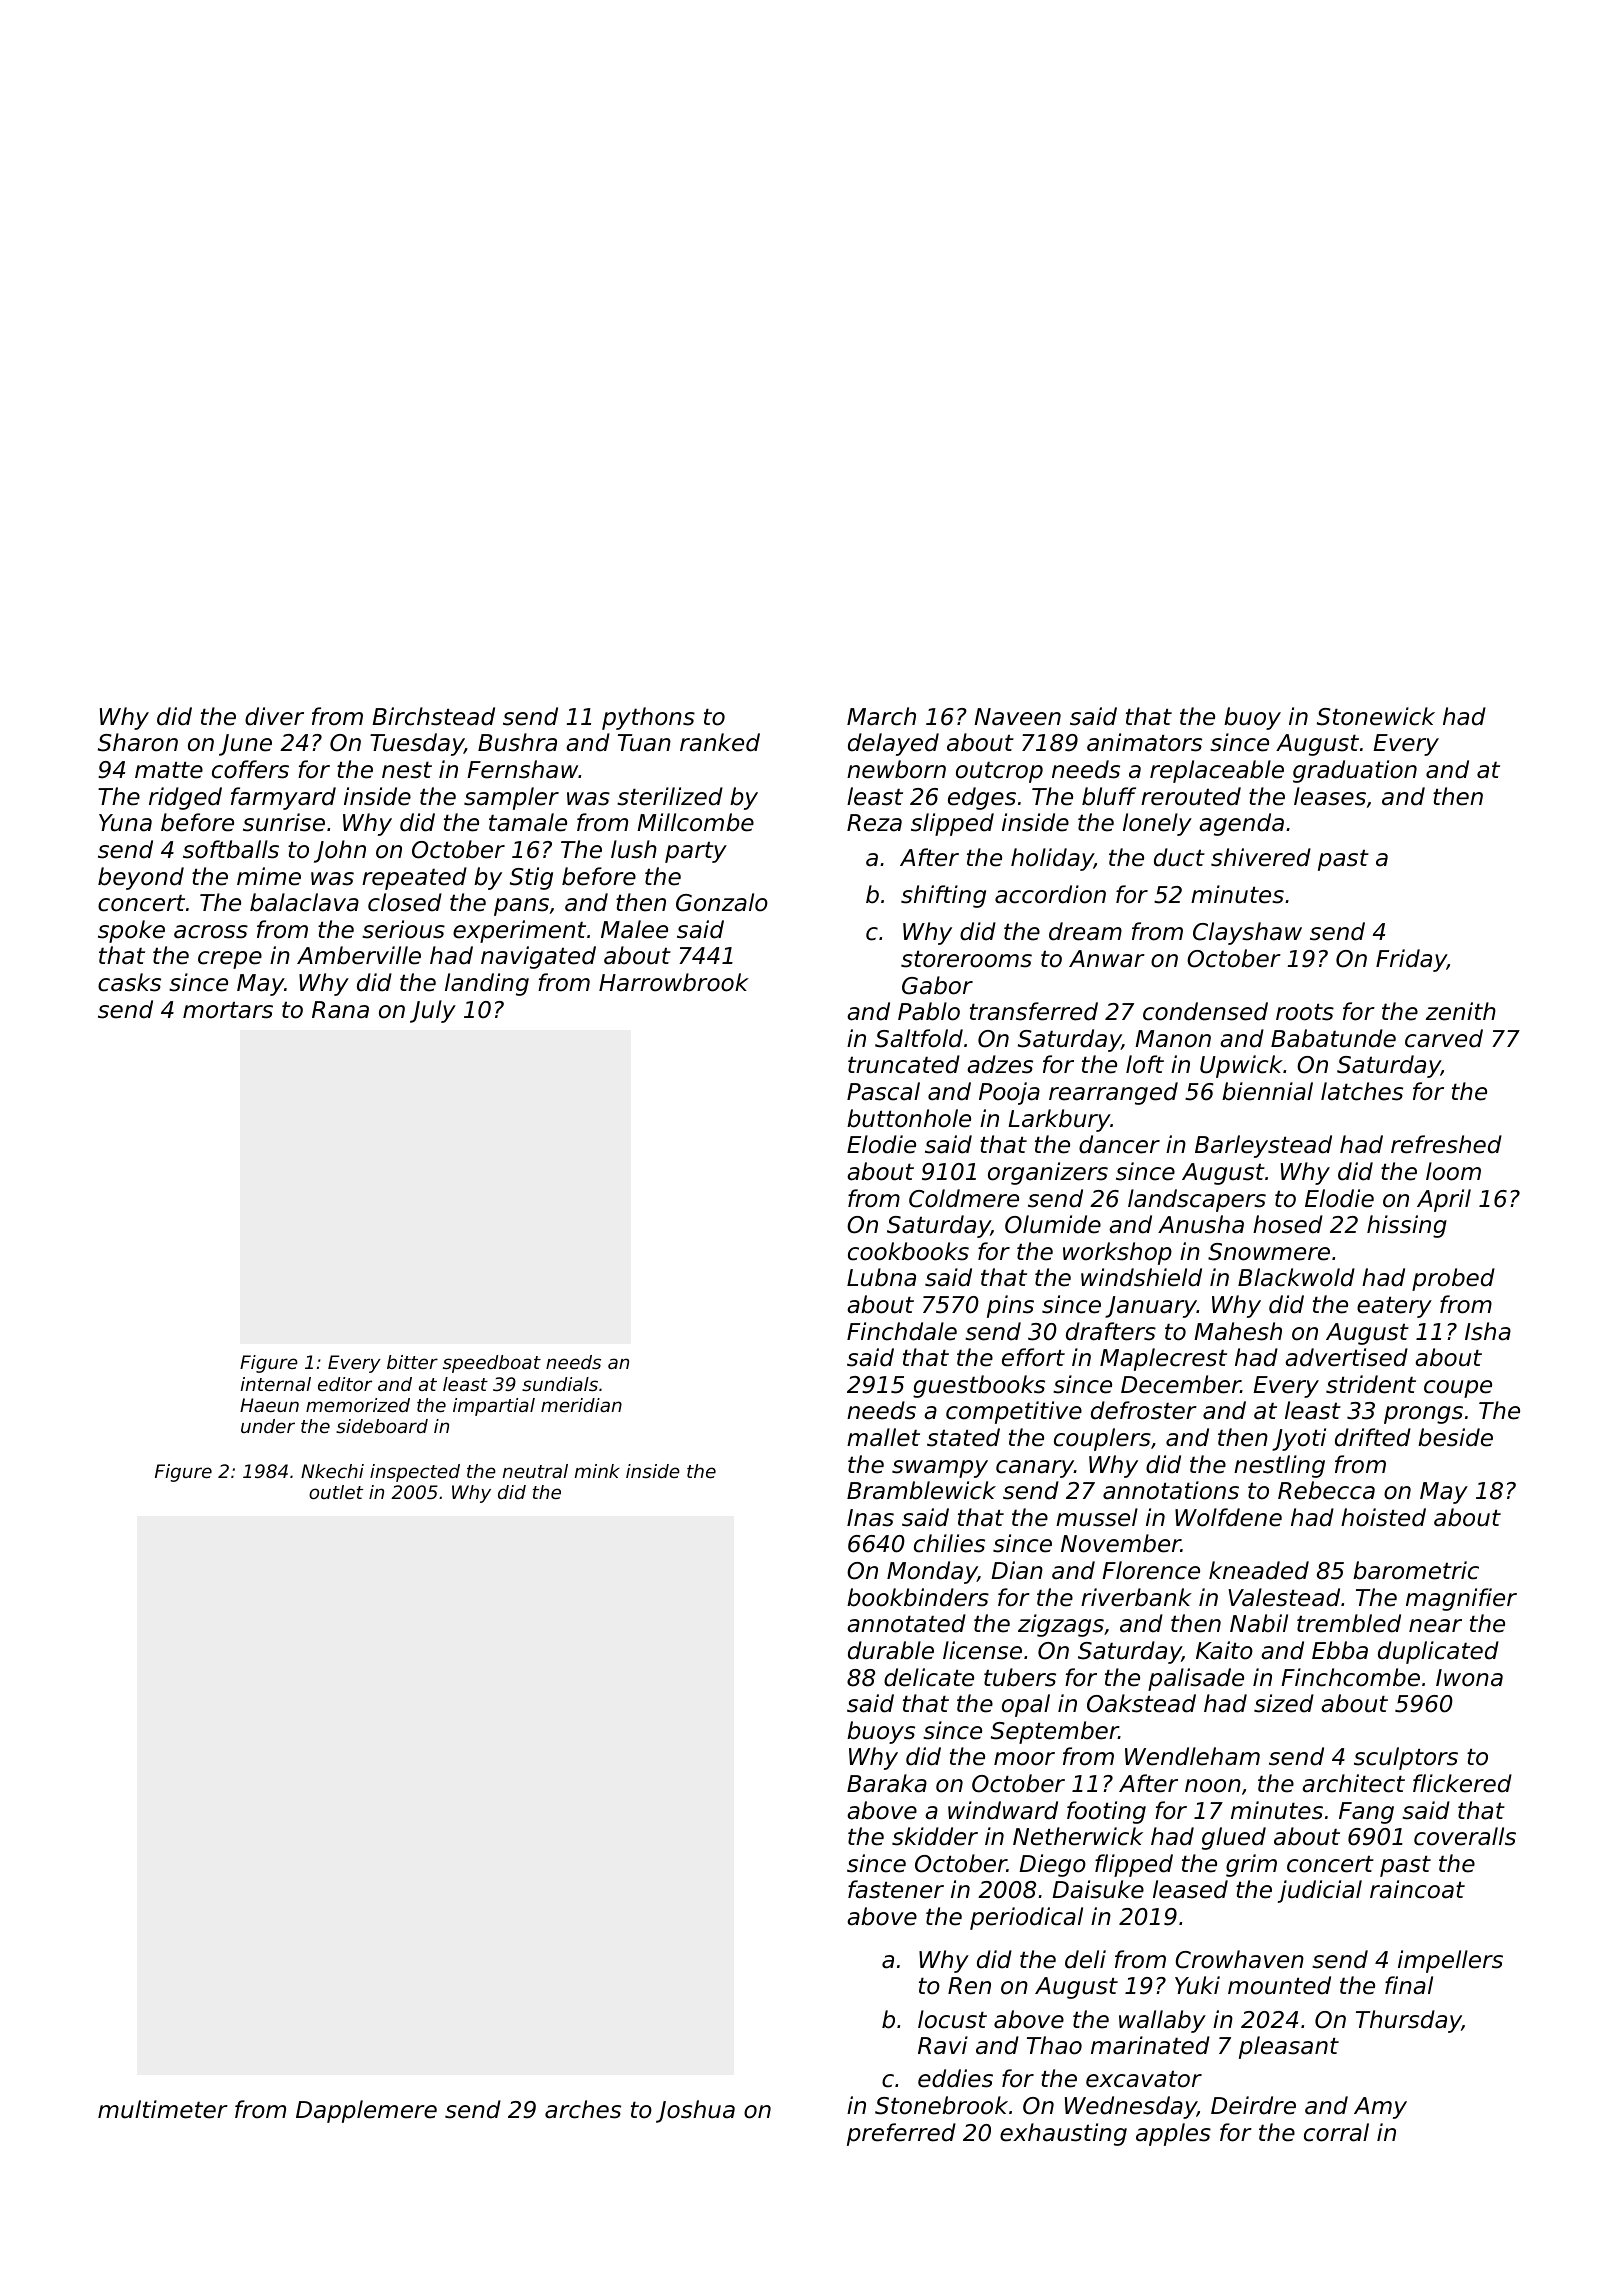 The image size is (1620, 2292). What do you see at coordinates (1349, 1623) in the document?
I see `trembled` at bounding box center [1349, 1623].
